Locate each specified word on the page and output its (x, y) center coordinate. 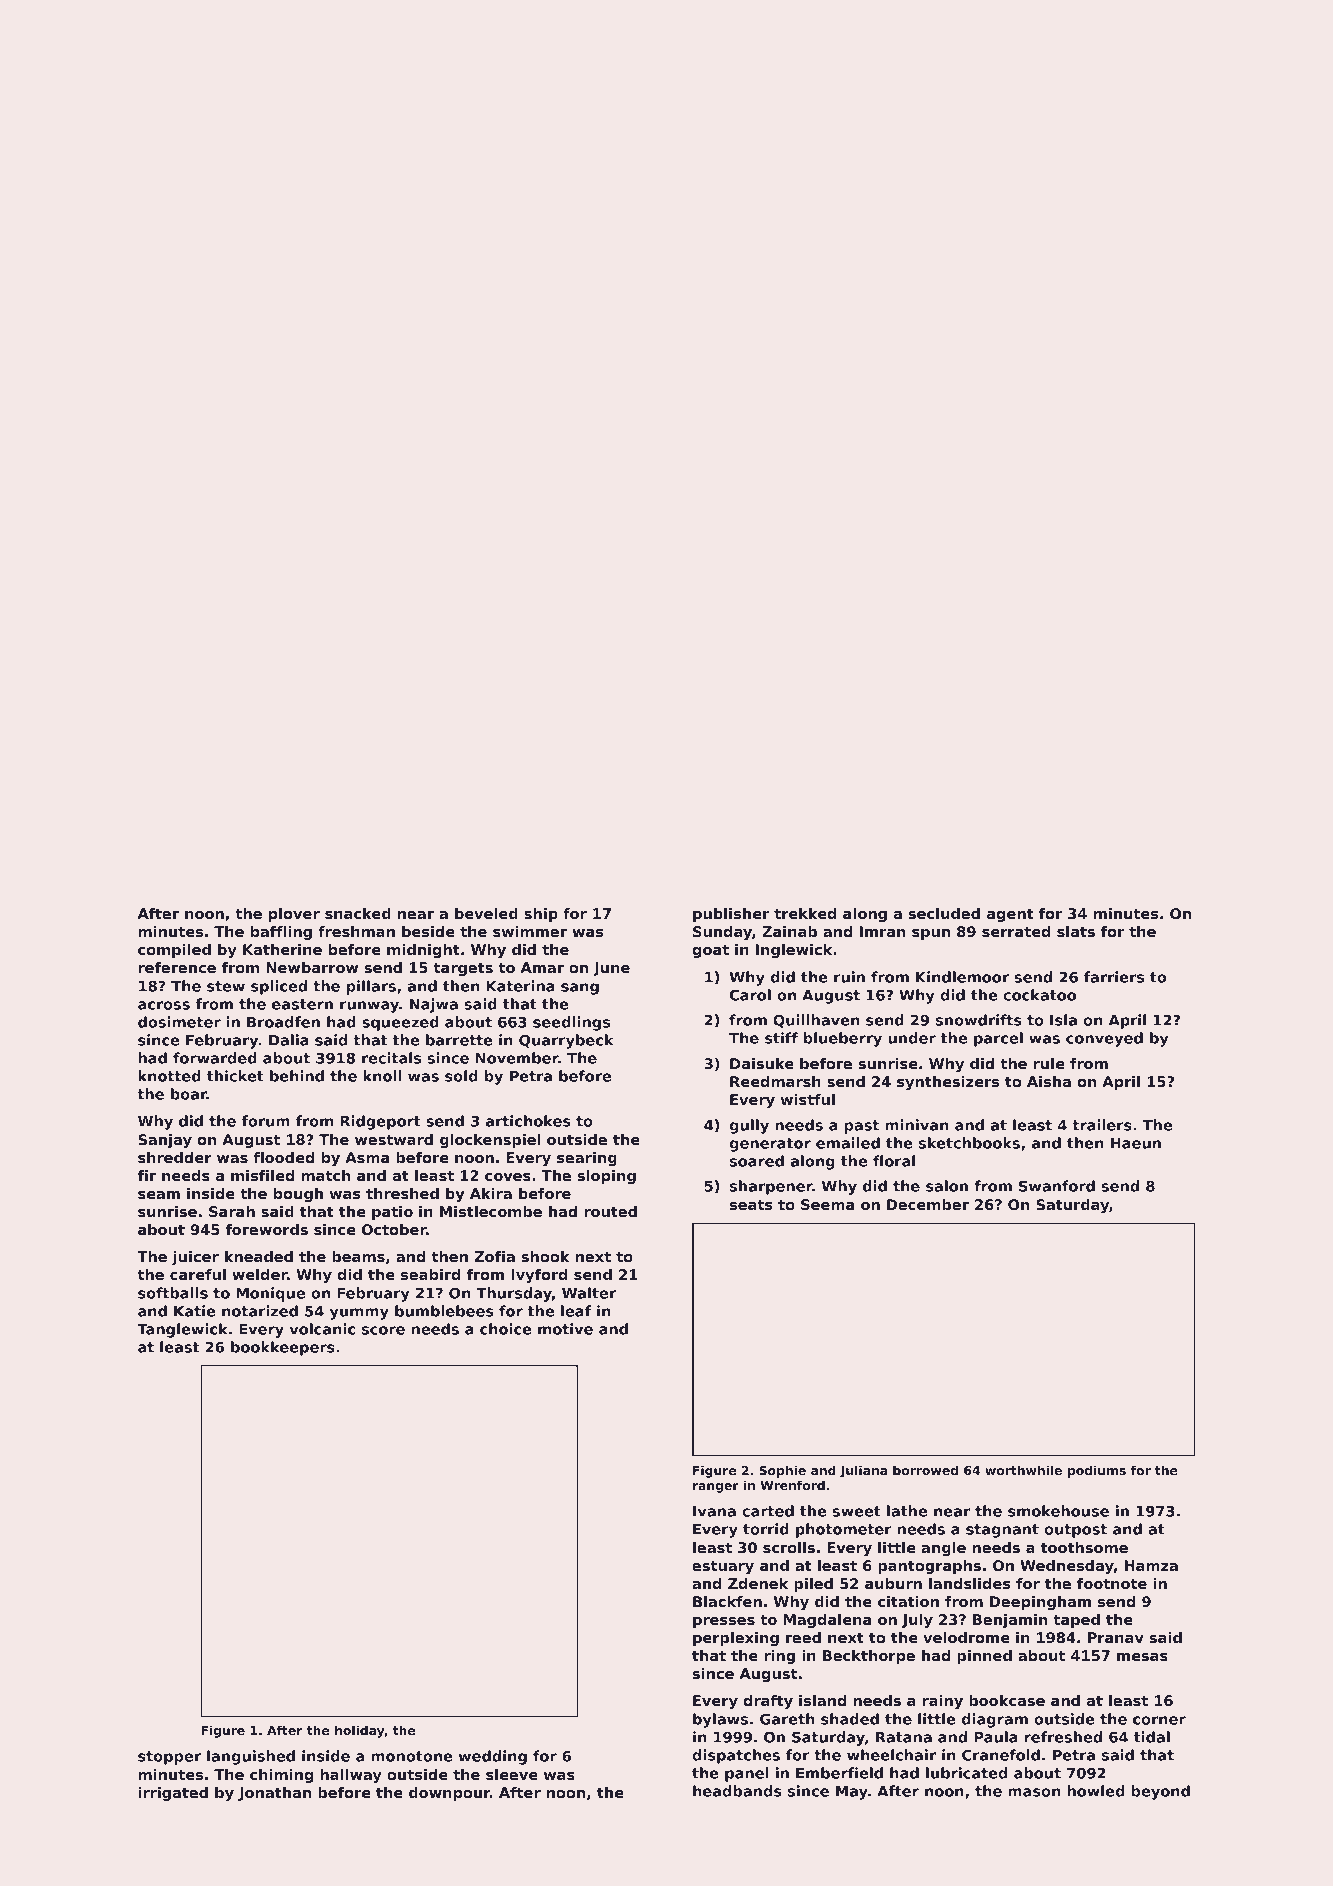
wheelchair (891, 1755)
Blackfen (727, 1601)
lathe (907, 1511)
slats (1076, 931)
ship (541, 915)
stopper (169, 1758)
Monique (270, 1294)
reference (177, 967)
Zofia (495, 1256)
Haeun (1136, 1143)
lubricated (966, 1773)
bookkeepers (283, 1348)
